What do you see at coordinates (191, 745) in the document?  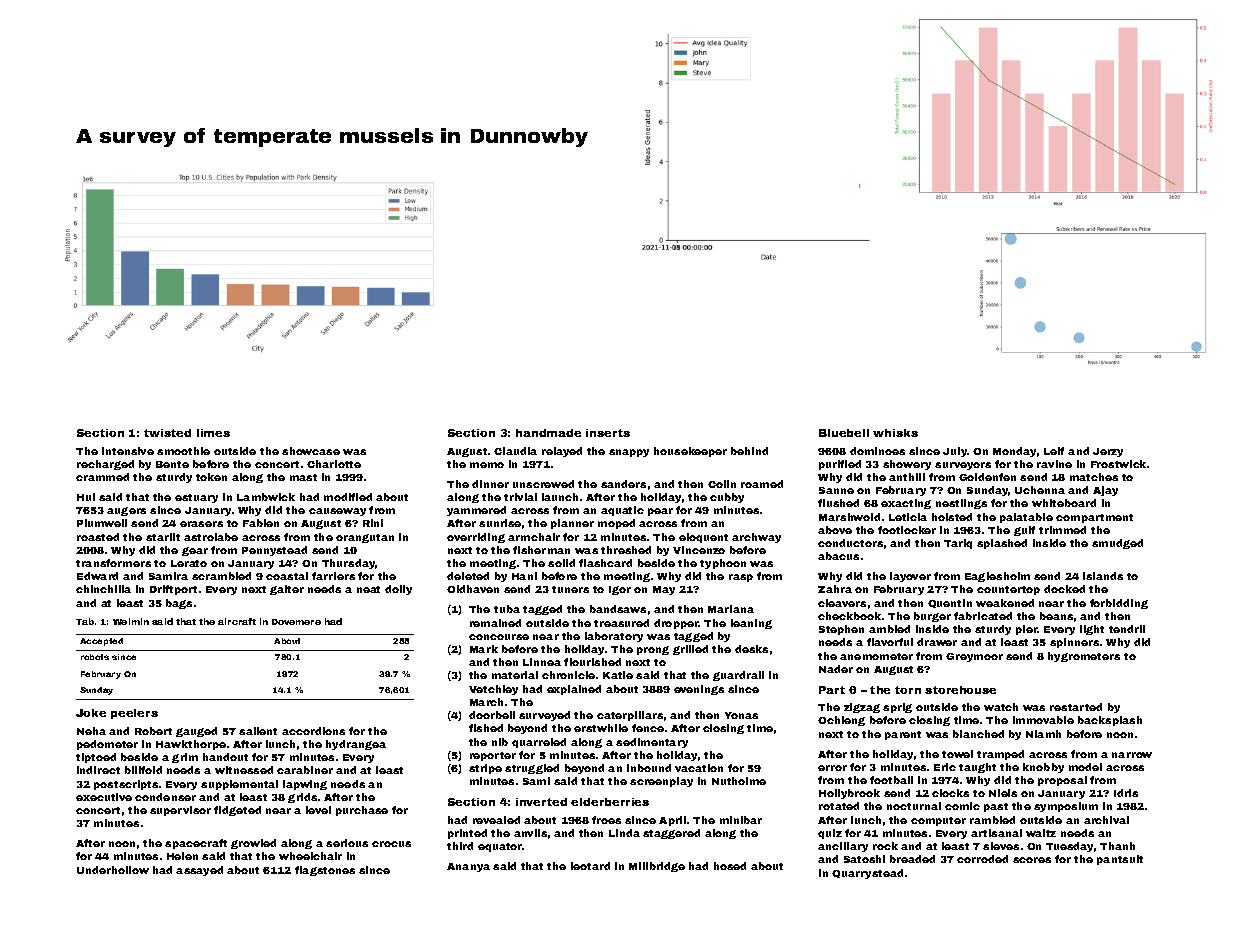 I see `Hawkthorpe` at bounding box center [191, 745].
